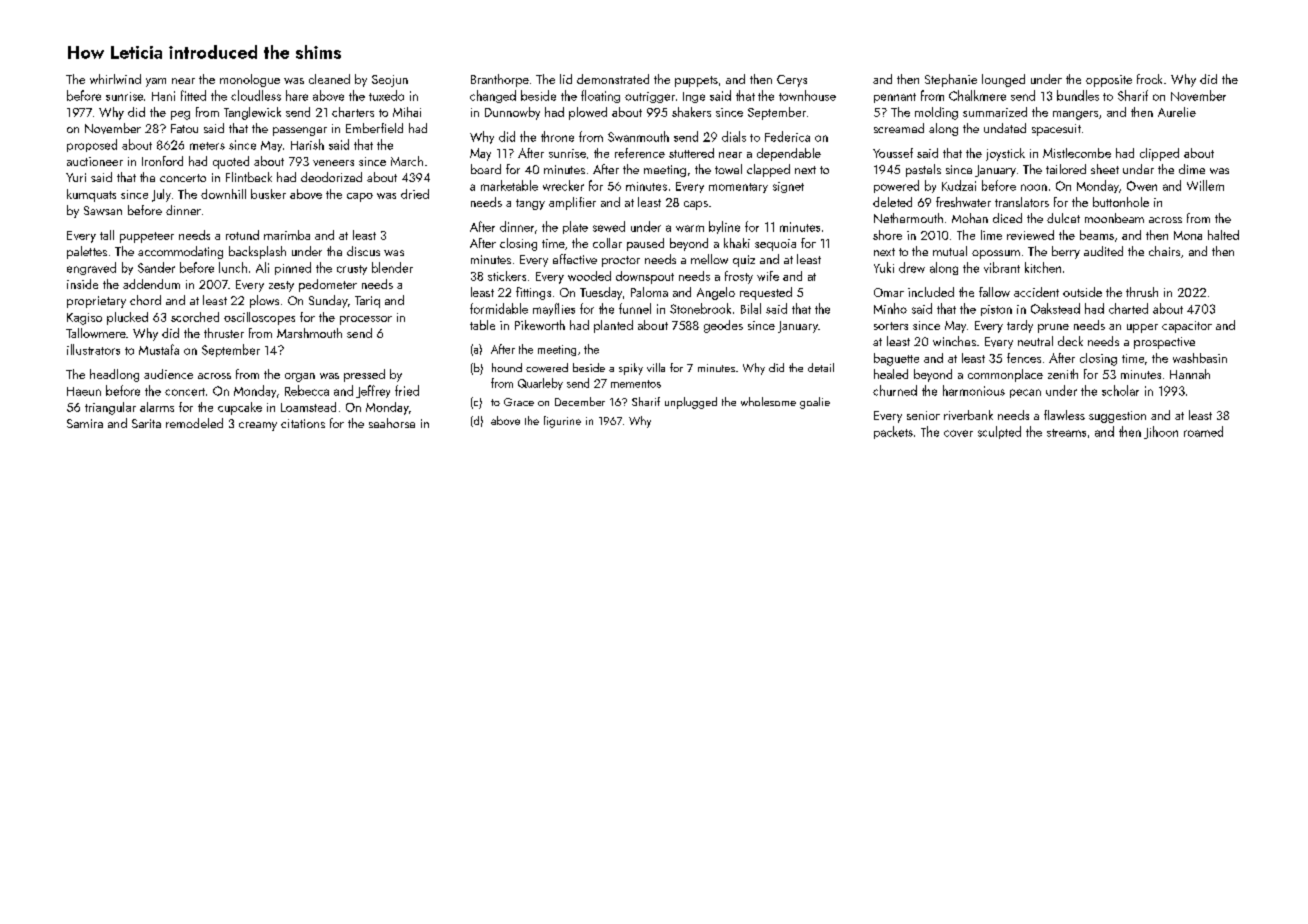 The width and height of the image is (1308, 924). Describe the element at coordinates (1149, 79) in the image. I see `frock` at that location.
